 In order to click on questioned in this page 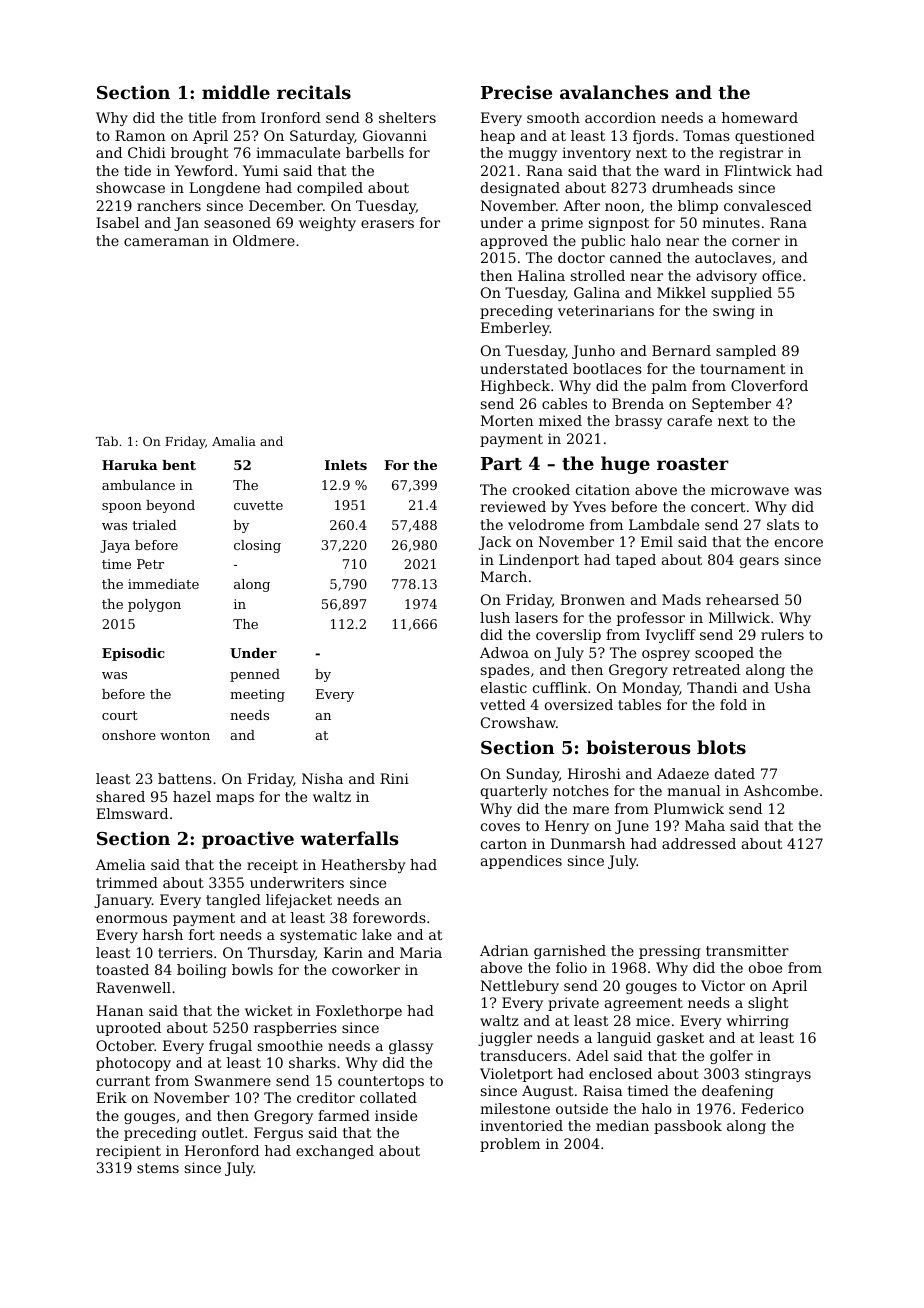, I will do `click(775, 137)`.
